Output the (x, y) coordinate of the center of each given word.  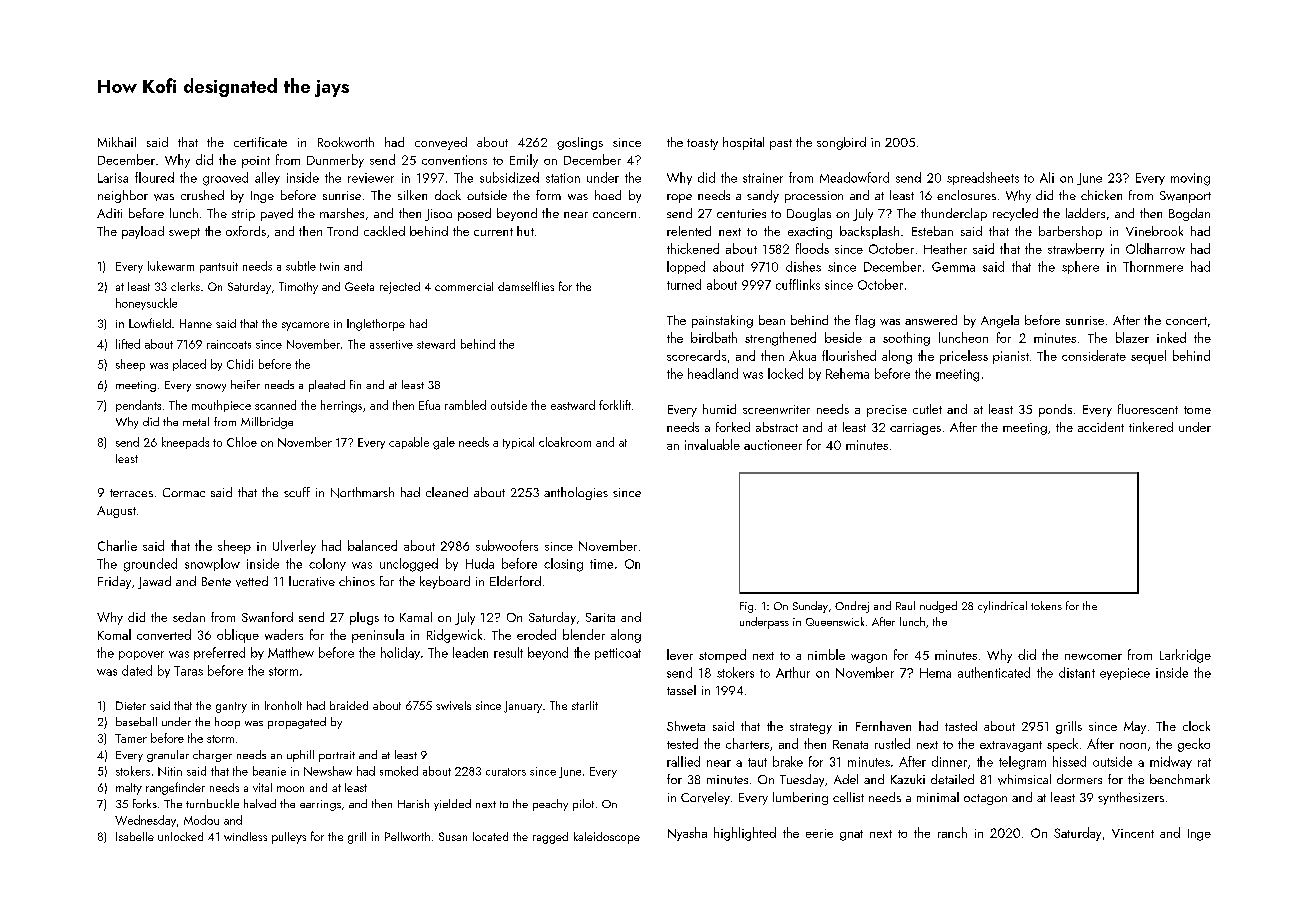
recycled (1015, 214)
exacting (810, 233)
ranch (952, 832)
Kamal (416, 617)
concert (1186, 321)
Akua (802, 355)
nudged (938, 607)
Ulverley (294, 547)
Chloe (242, 442)
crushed (202, 195)
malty (129, 789)
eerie (819, 833)
